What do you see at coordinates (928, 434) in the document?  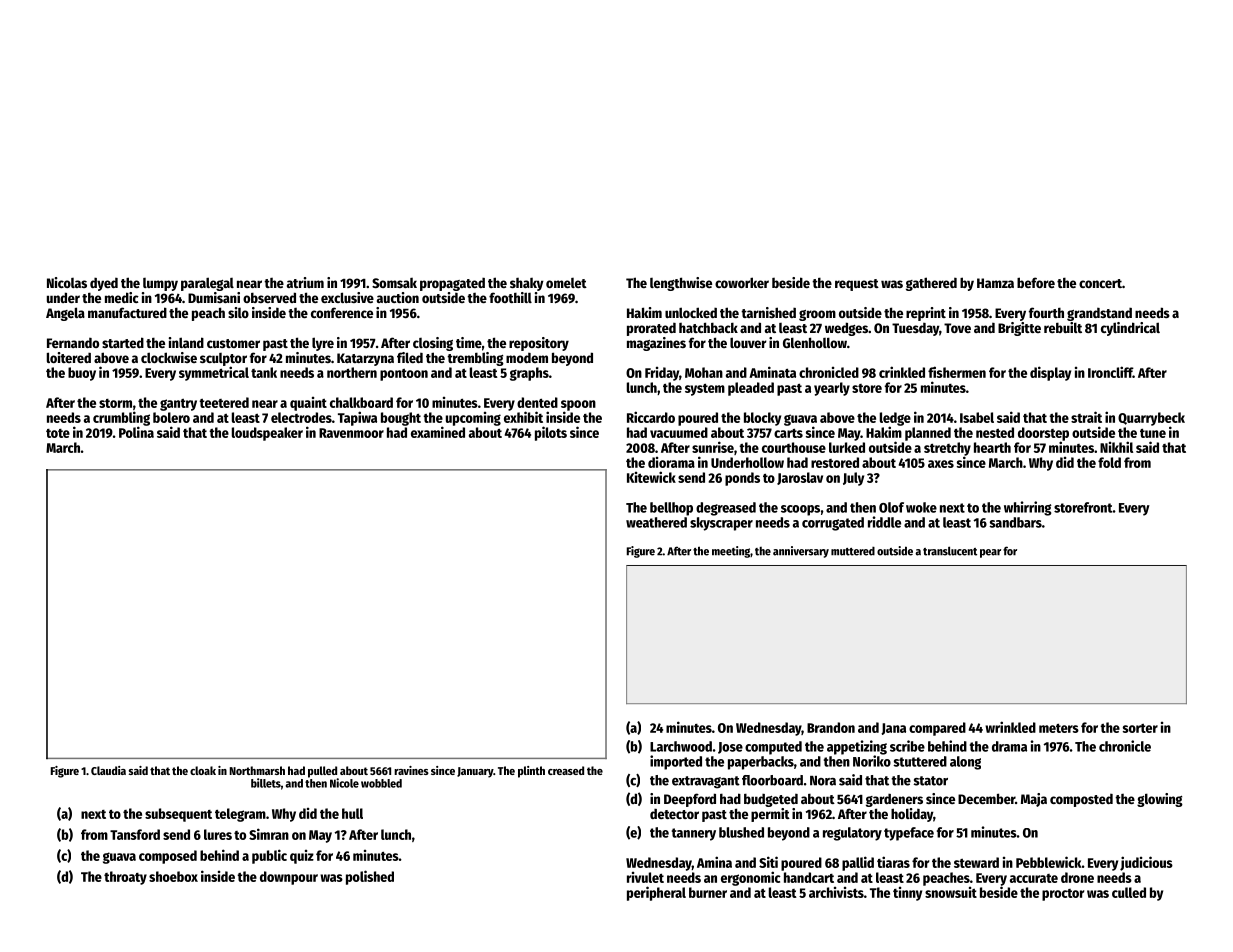 I see `planned` at bounding box center [928, 434].
